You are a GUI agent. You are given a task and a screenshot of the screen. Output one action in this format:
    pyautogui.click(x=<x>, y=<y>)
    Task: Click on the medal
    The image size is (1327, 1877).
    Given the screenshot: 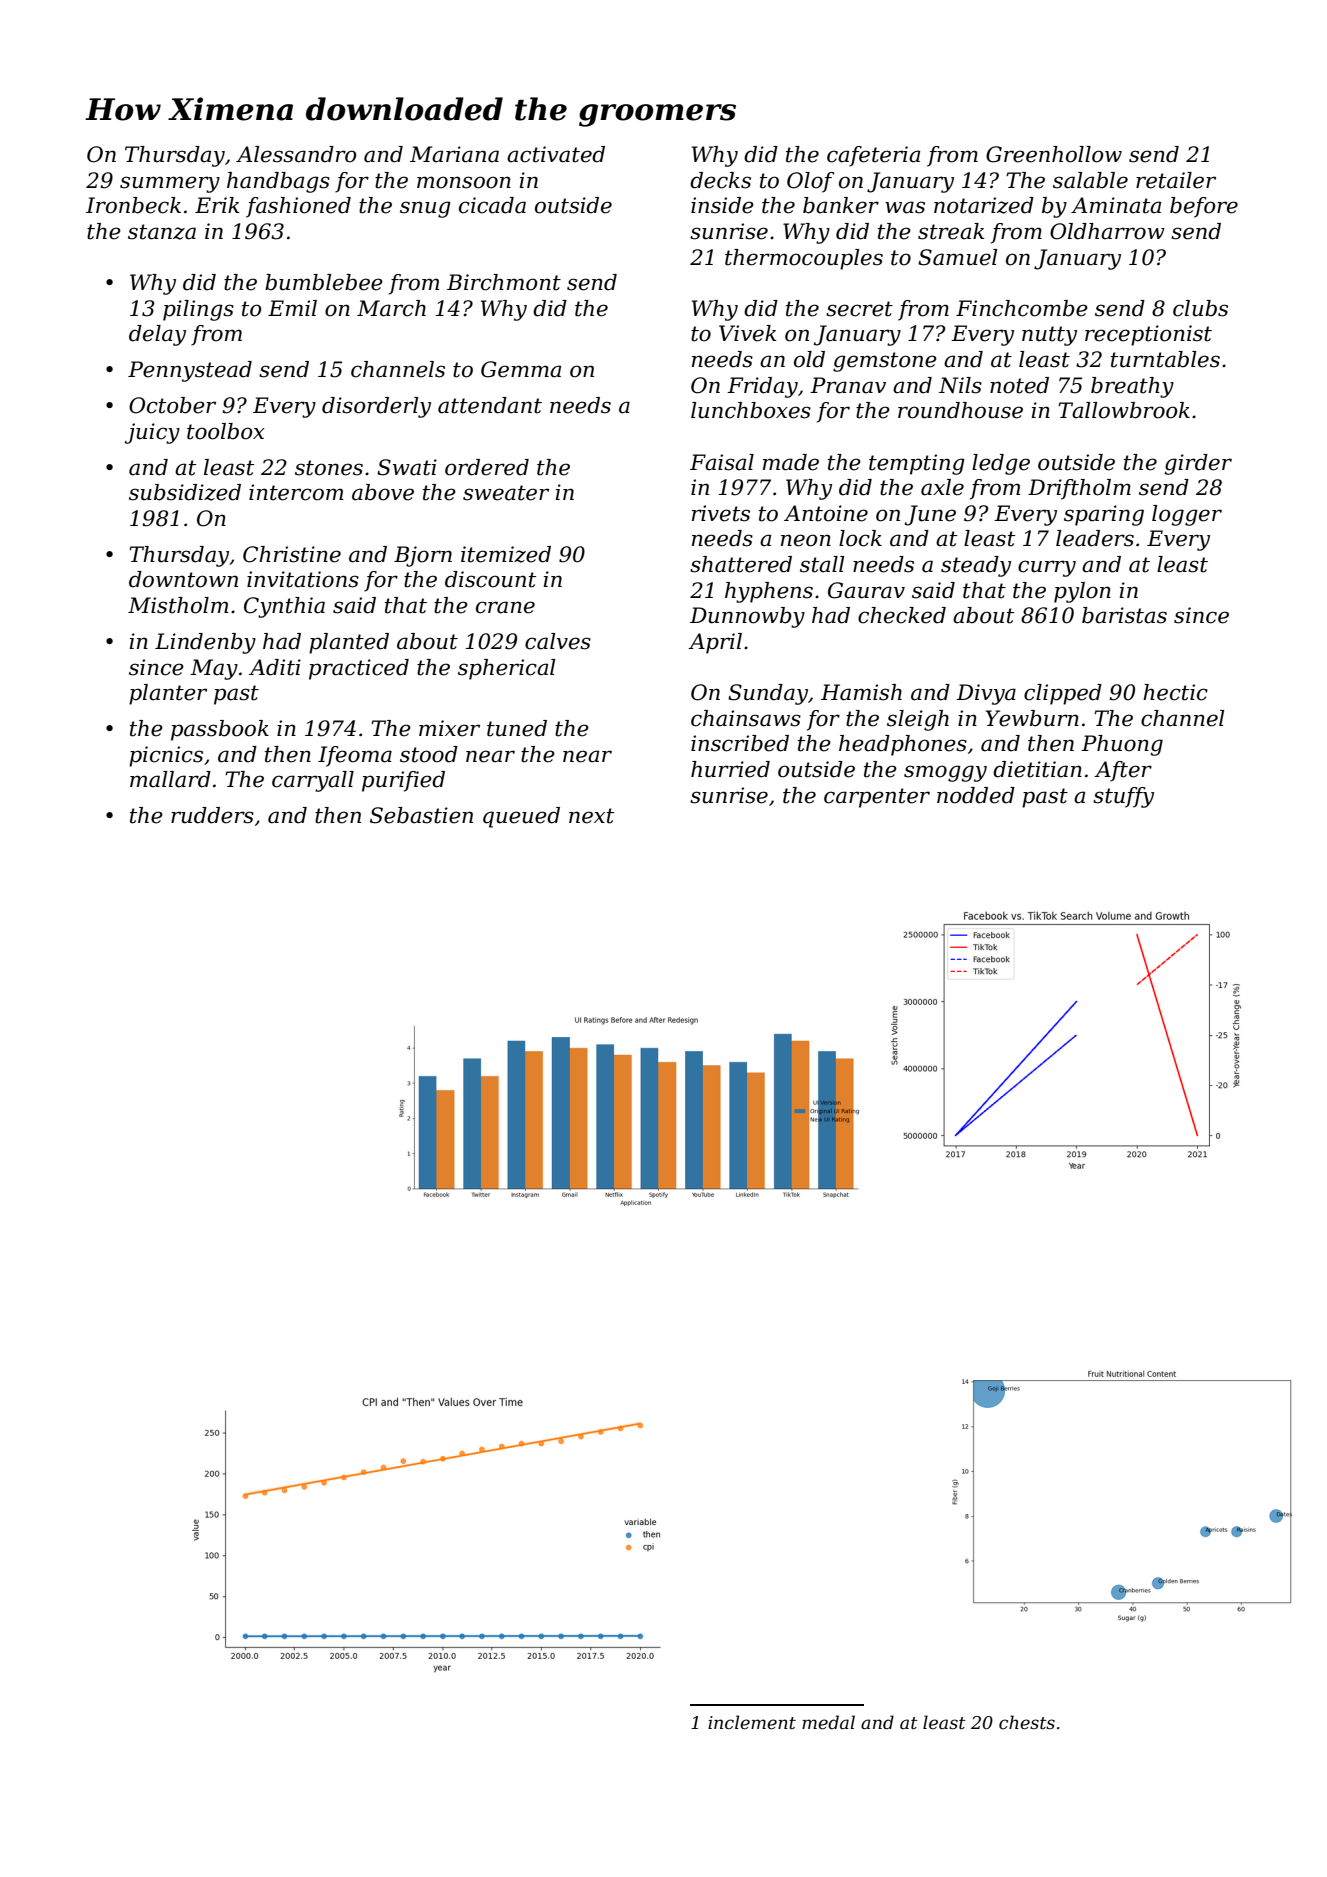 What is the action you would take?
    pyautogui.click(x=828, y=1722)
